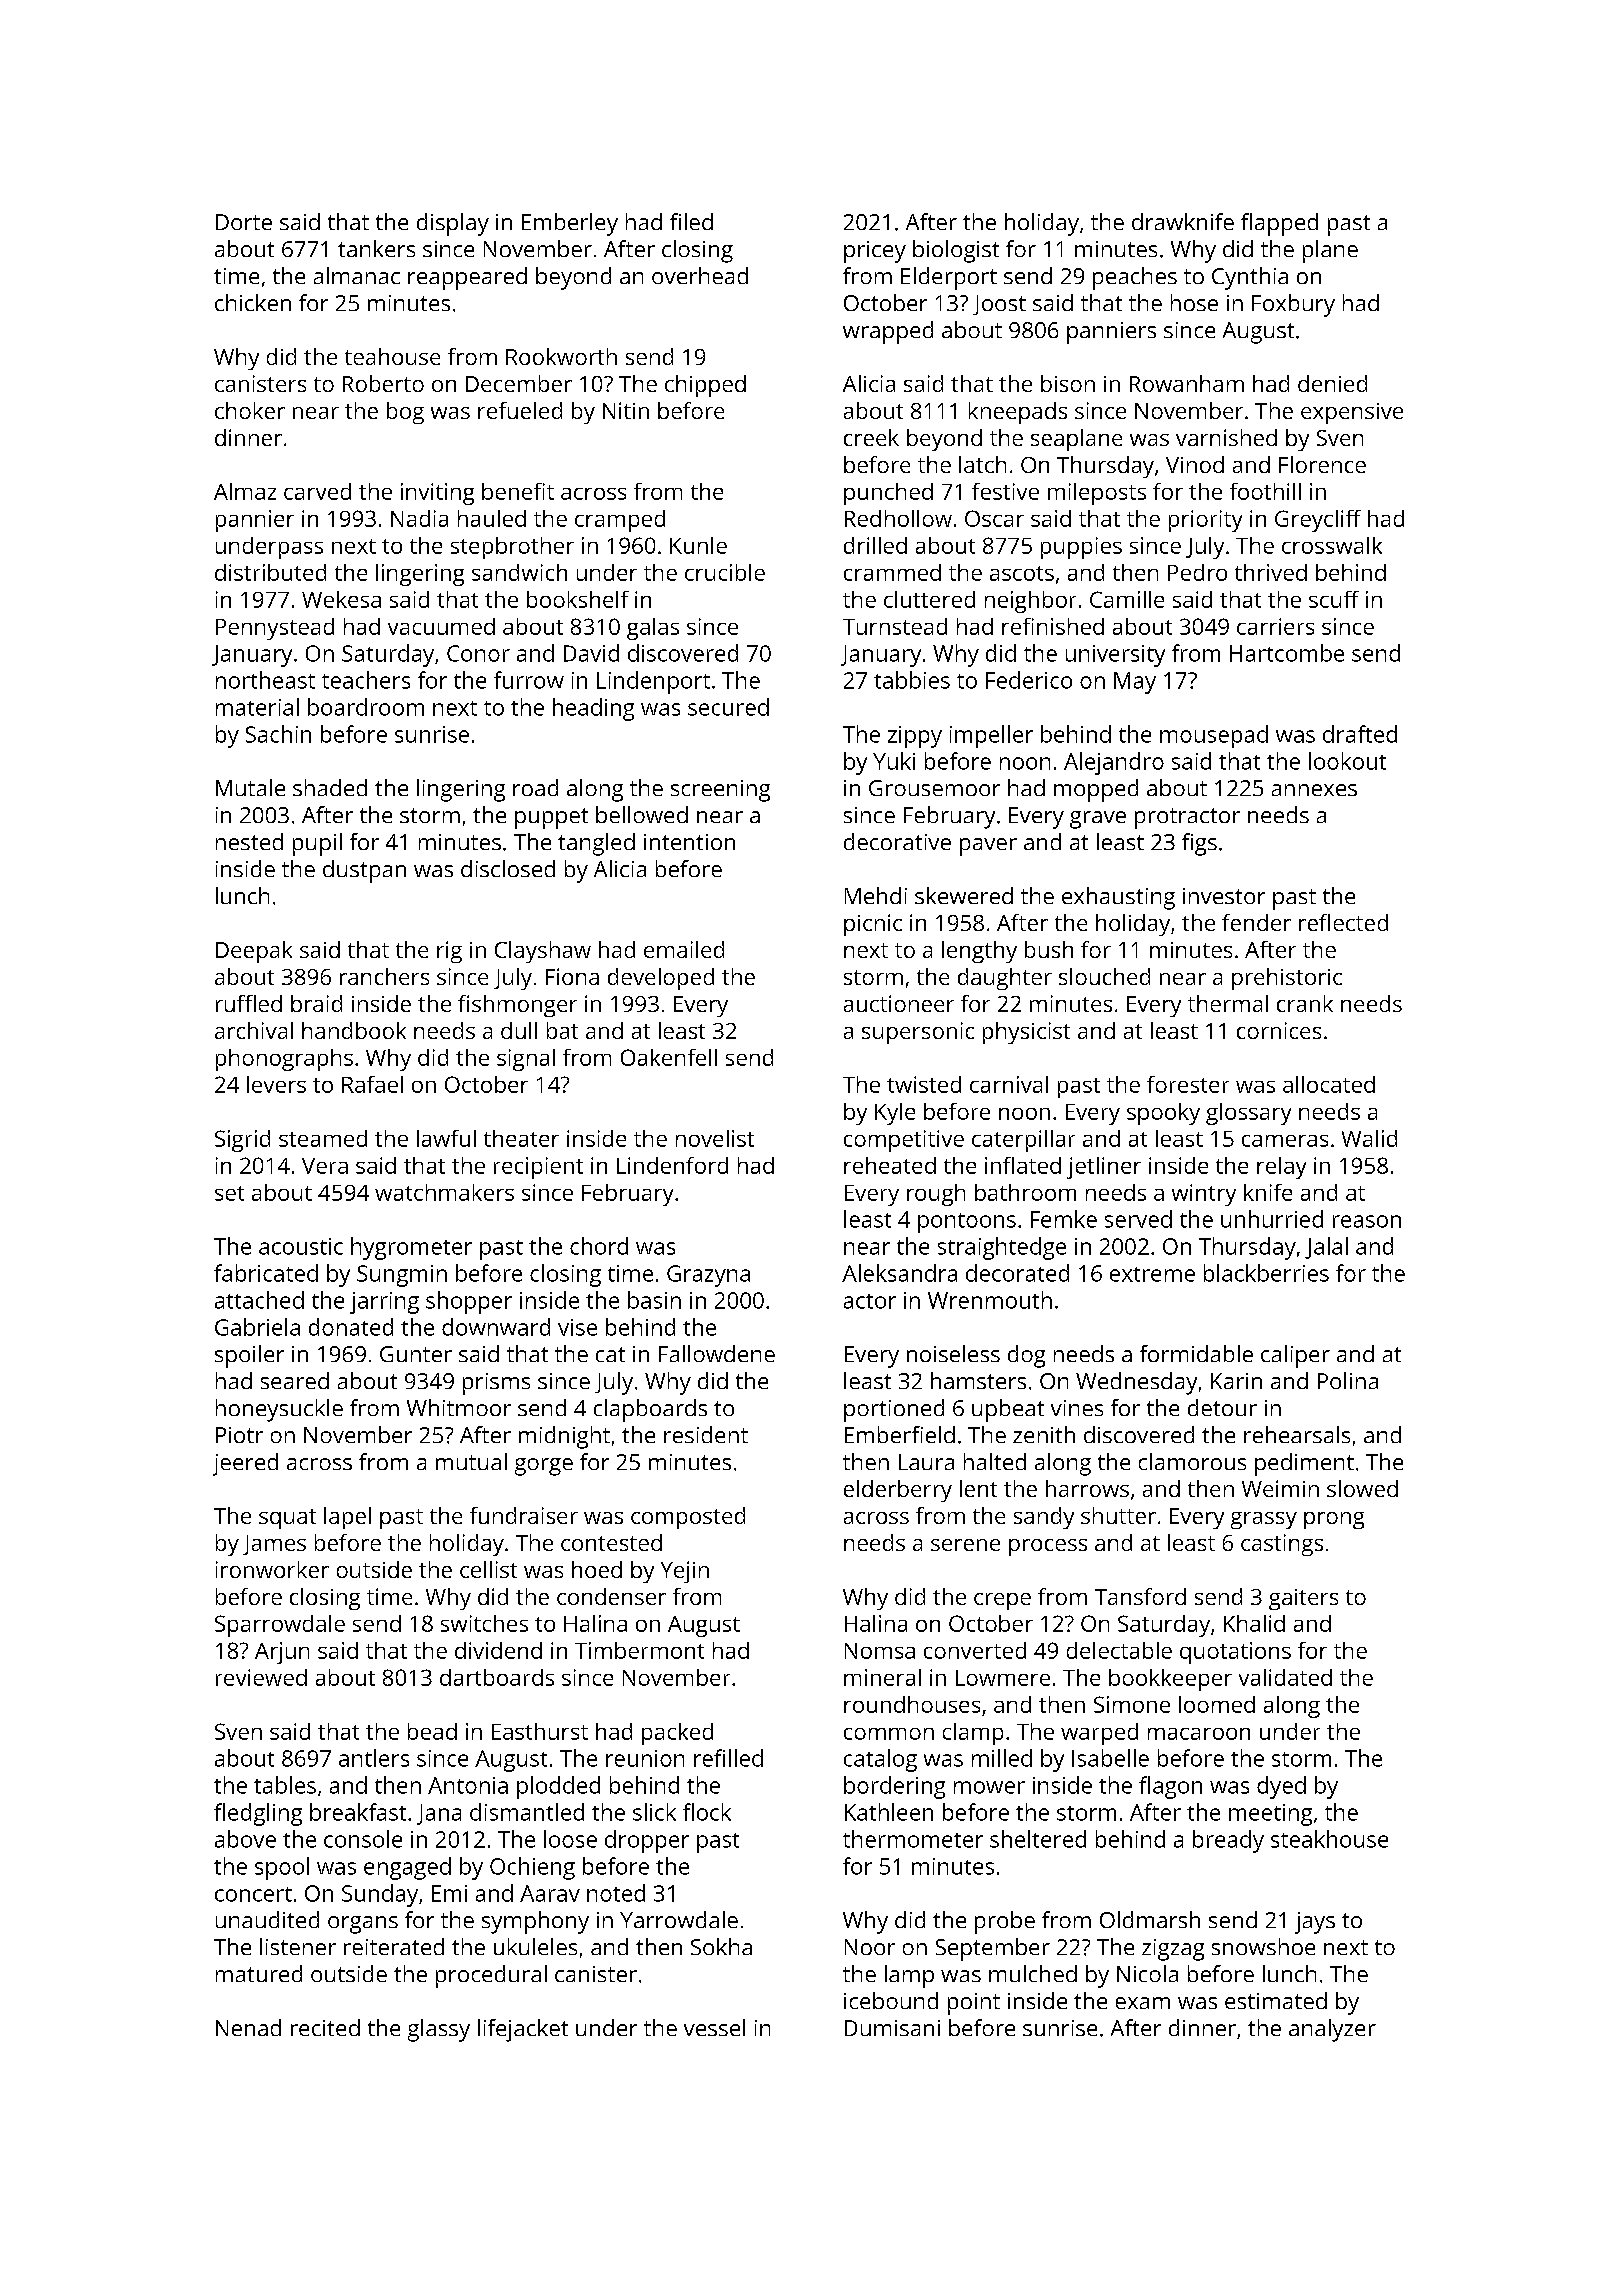 The height and width of the screenshot is (2292, 1620). What do you see at coordinates (416, 1354) in the screenshot?
I see `Gunter` at bounding box center [416, 1354].
